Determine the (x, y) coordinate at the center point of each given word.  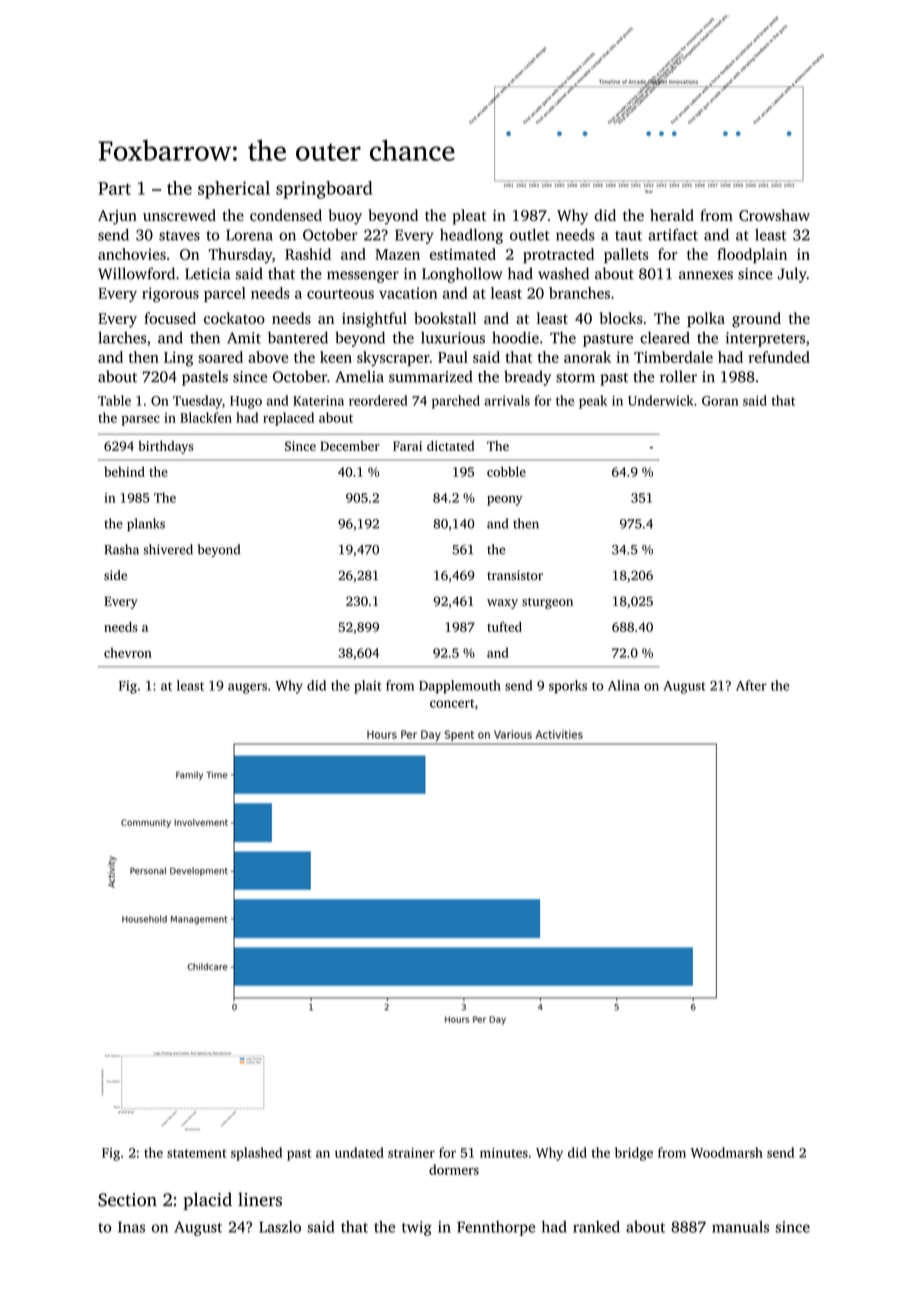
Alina (624, 685)
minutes (504, 1153)
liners (260, 1199)
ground (756, 320)
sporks (568, 687)
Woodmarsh (727, 1152)
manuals (740, 1227)
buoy (345, 217)
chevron (128, 653)
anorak (587, 357)
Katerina (318, 401)
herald (672, 215)
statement (196, 1153)
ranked (596, 1227)
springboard (324, 190)
